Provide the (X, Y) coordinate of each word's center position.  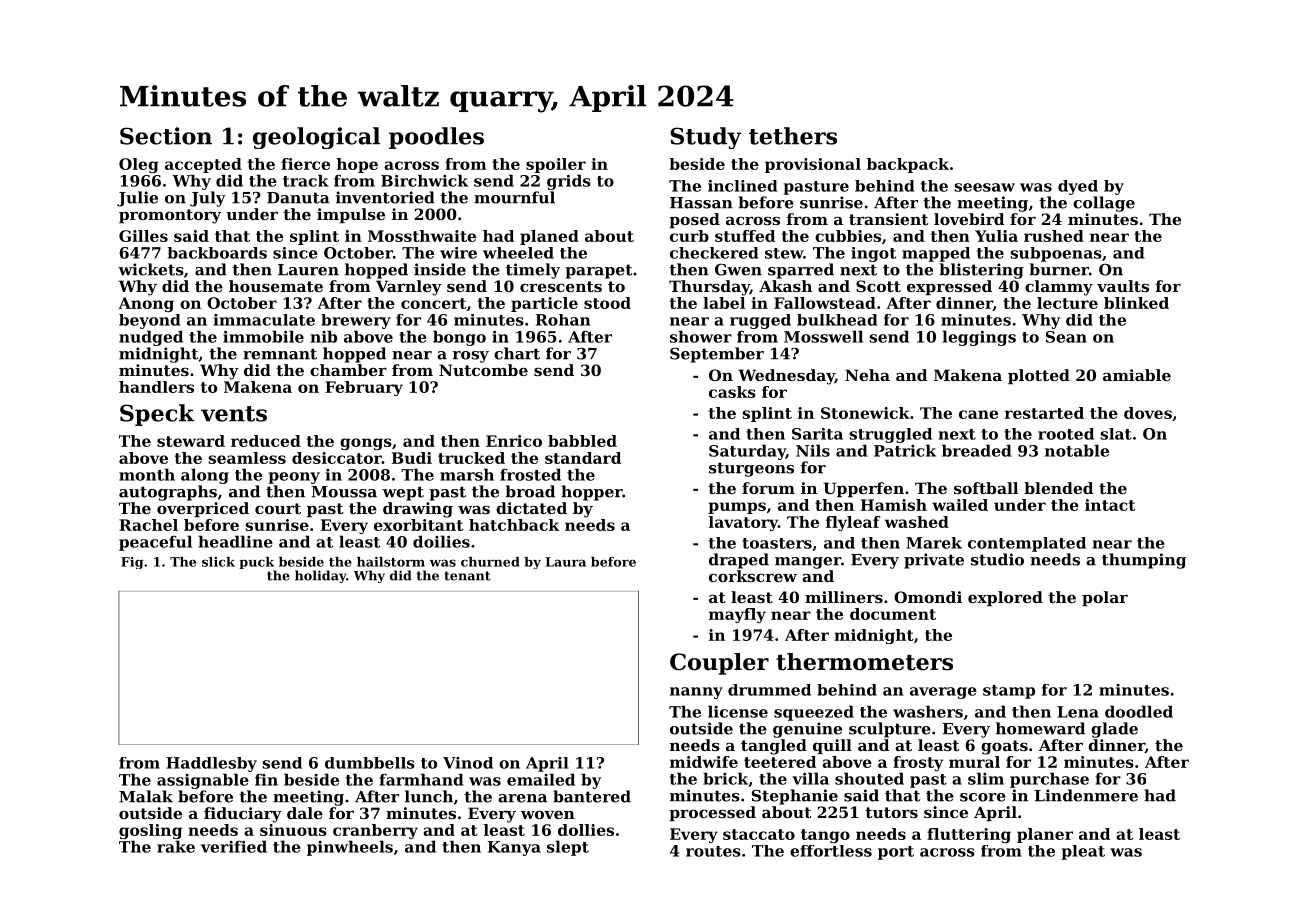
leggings (979, 338)
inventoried (385, 197)
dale (305, 813)
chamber (348, 370)
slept (568, 848)
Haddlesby (211, 764)
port (896, 853)
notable (1077, 450)
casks (732, 392)
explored (1005, 598)
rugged (760, 321)
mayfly (737, 615)
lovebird (969, 219)
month (147, 474)
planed (549, 237)
